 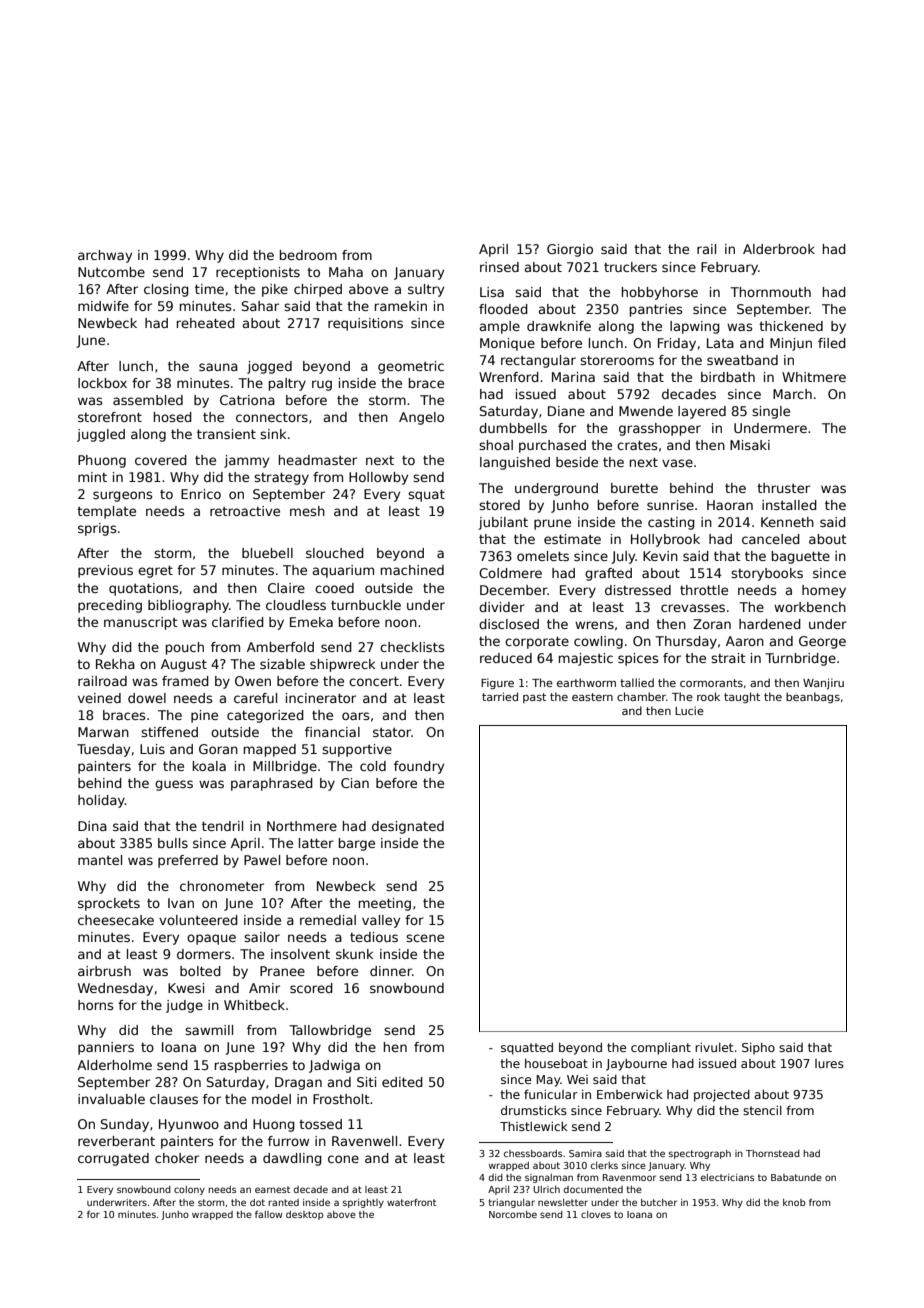 I want to click on Hyunwoo, so click(x=189, y=1125).
